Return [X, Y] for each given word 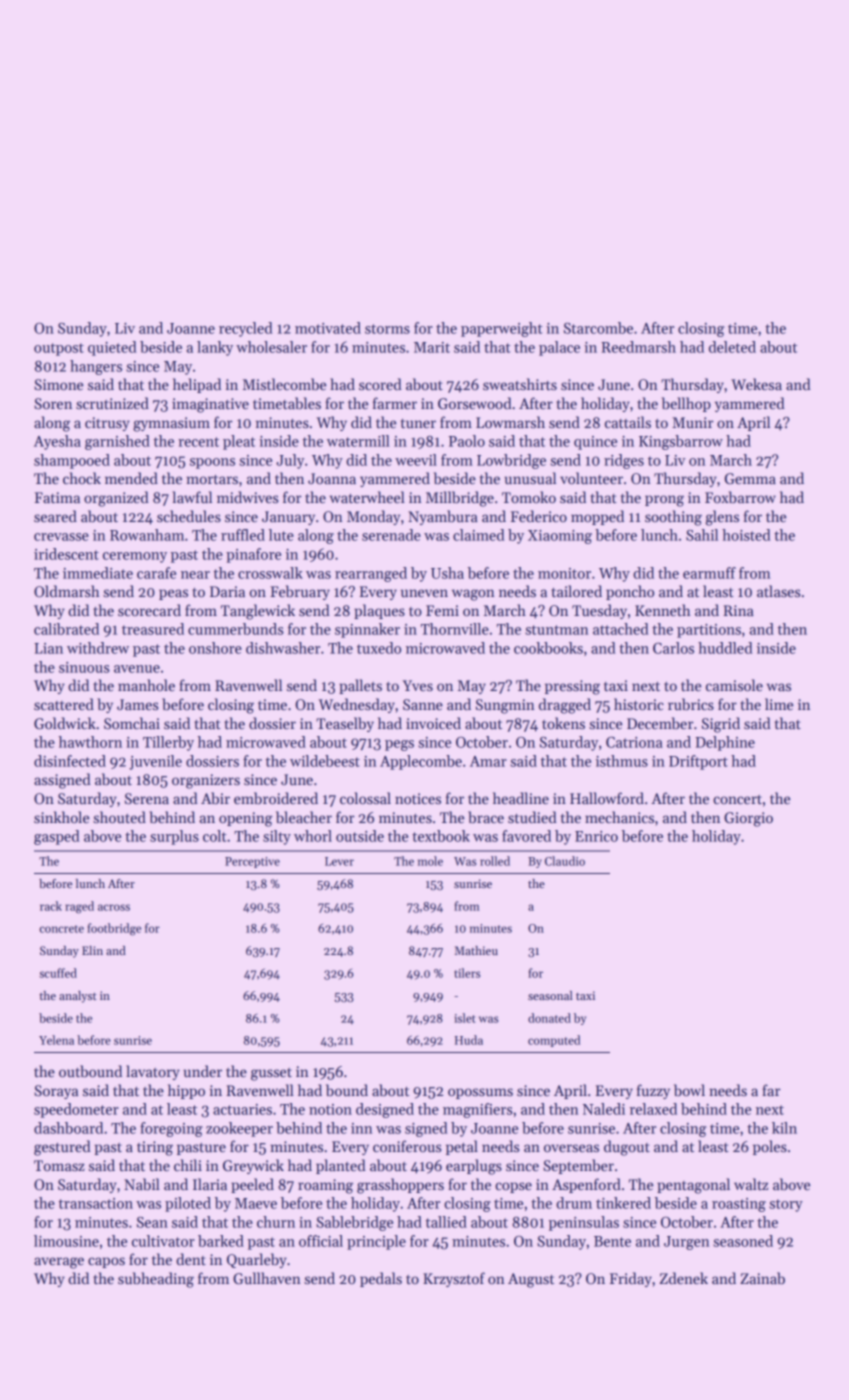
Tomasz [59, 1165]
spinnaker [367, 630]
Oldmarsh [67, 591]
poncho [630, 592]
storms [387, 329]
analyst [78, 997]
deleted [732, 347]
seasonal [550, 995]
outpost [59, 349]
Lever [339, 861]
